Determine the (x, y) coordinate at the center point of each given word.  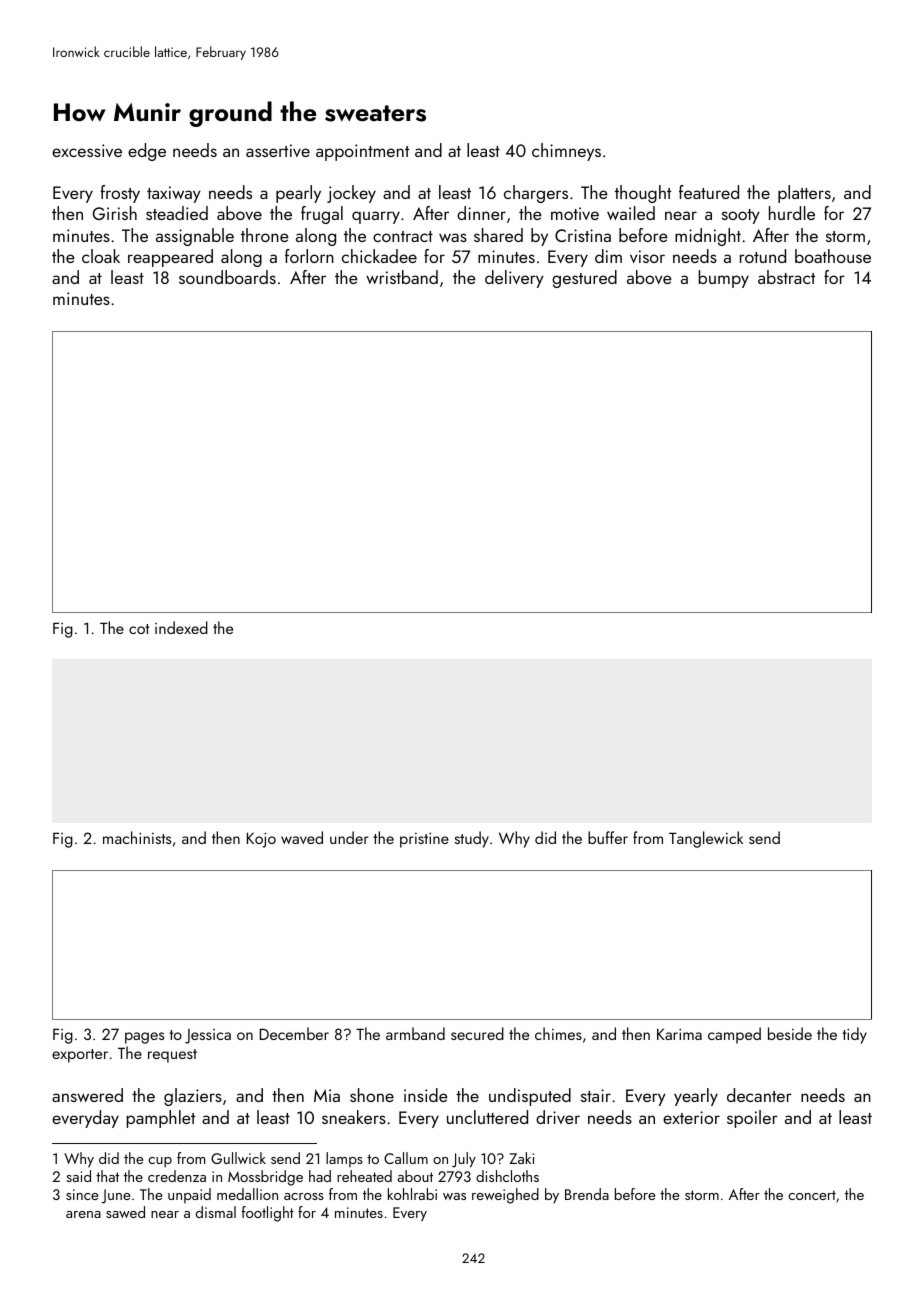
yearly (696, 1097)
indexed (181, 627)
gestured (584, 279)
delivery (514, 279)
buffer (608, 837)
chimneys (566, 152)
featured (709, 192)
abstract (786, 277)
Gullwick (238, 1158)
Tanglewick (706, 839)
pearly (298, 194)
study (471, 839)
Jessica (208, 1036)
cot (139, 629)
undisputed (530, 1097)
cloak (101, 256)
